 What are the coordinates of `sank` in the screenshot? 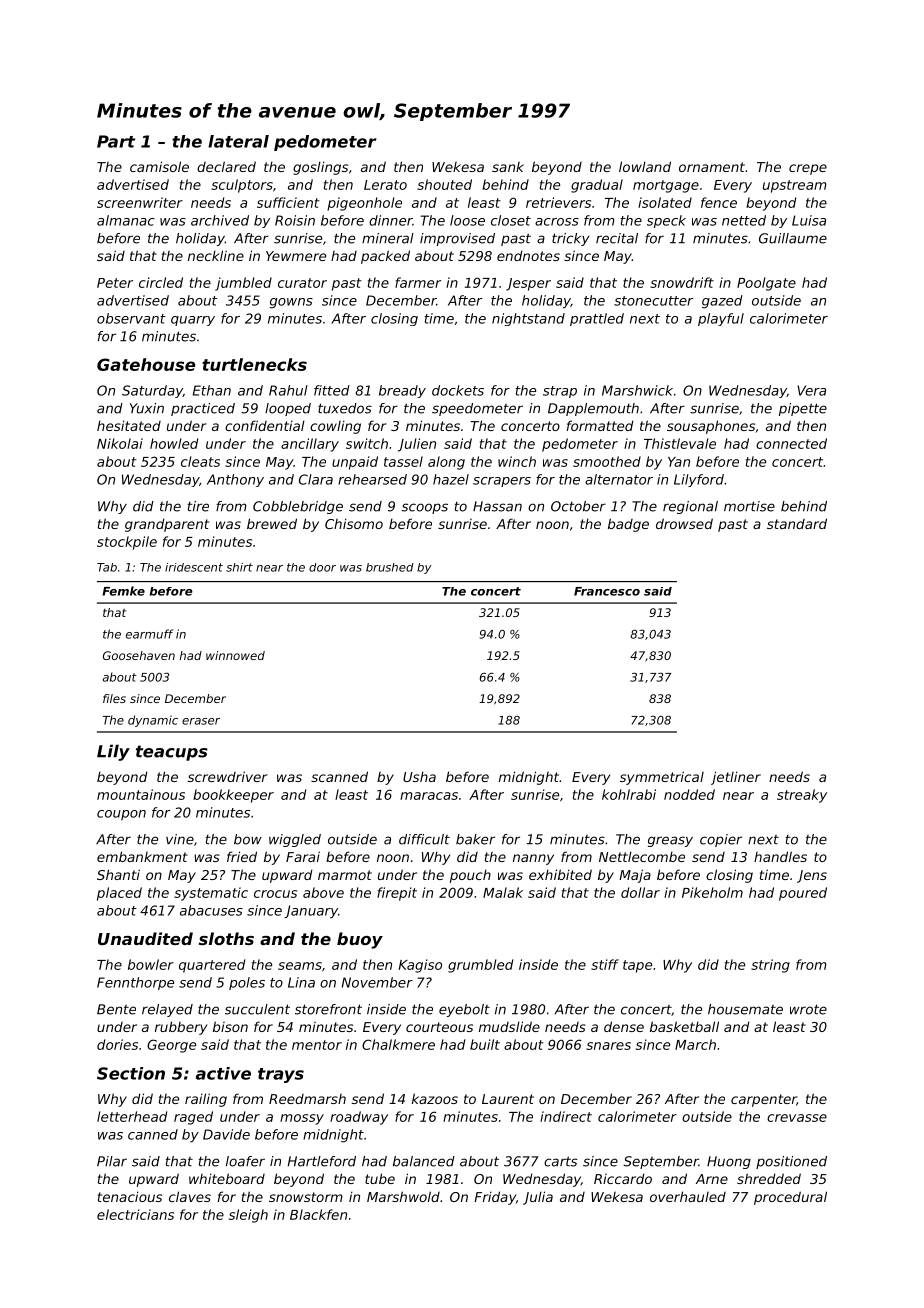 It's located at (508, 167).
